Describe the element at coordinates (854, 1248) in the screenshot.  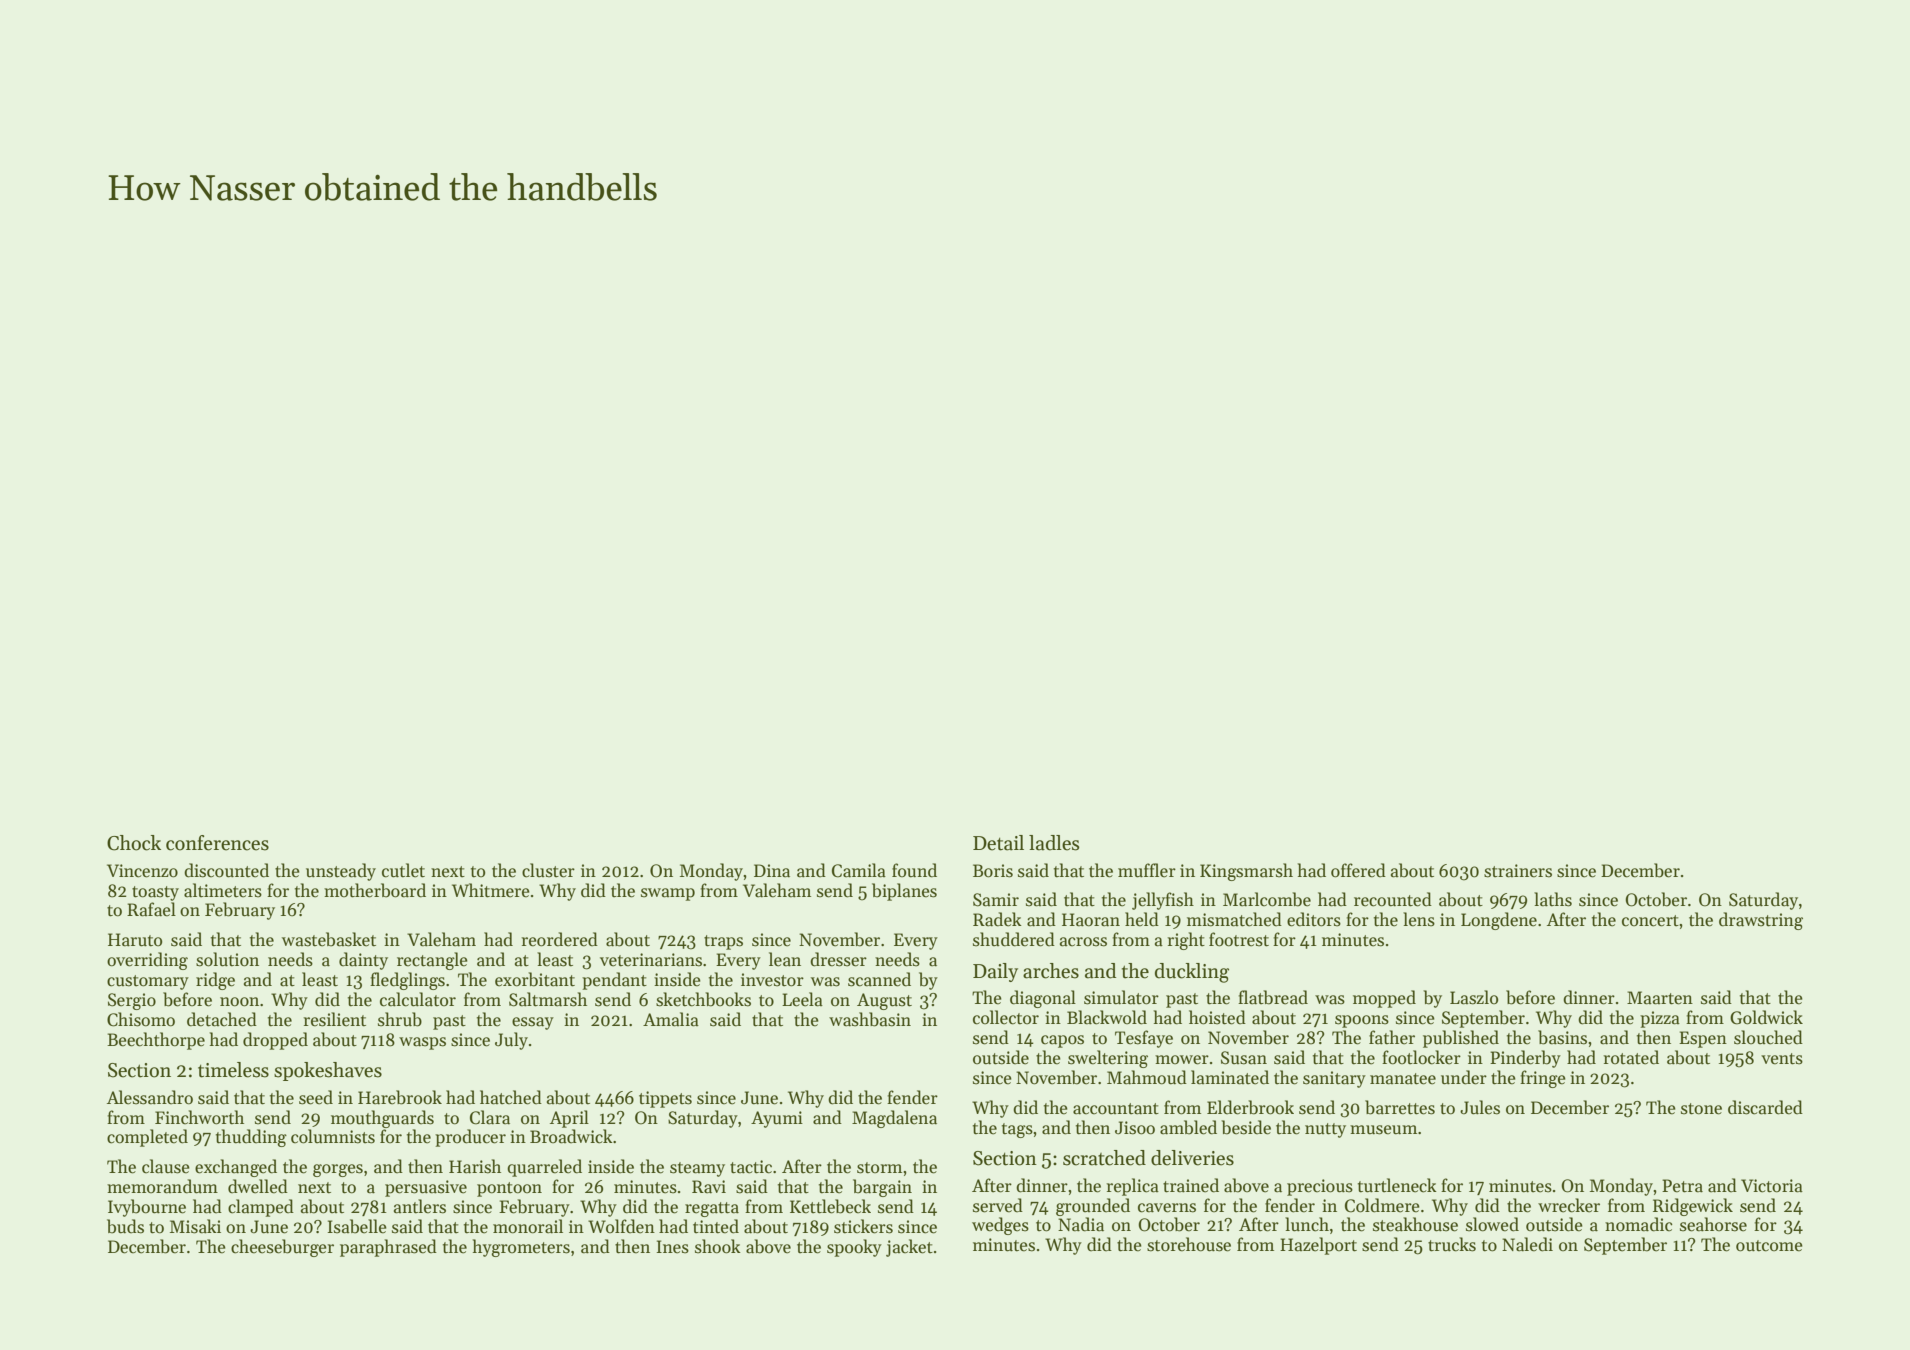
I see `spooky` at that location.
